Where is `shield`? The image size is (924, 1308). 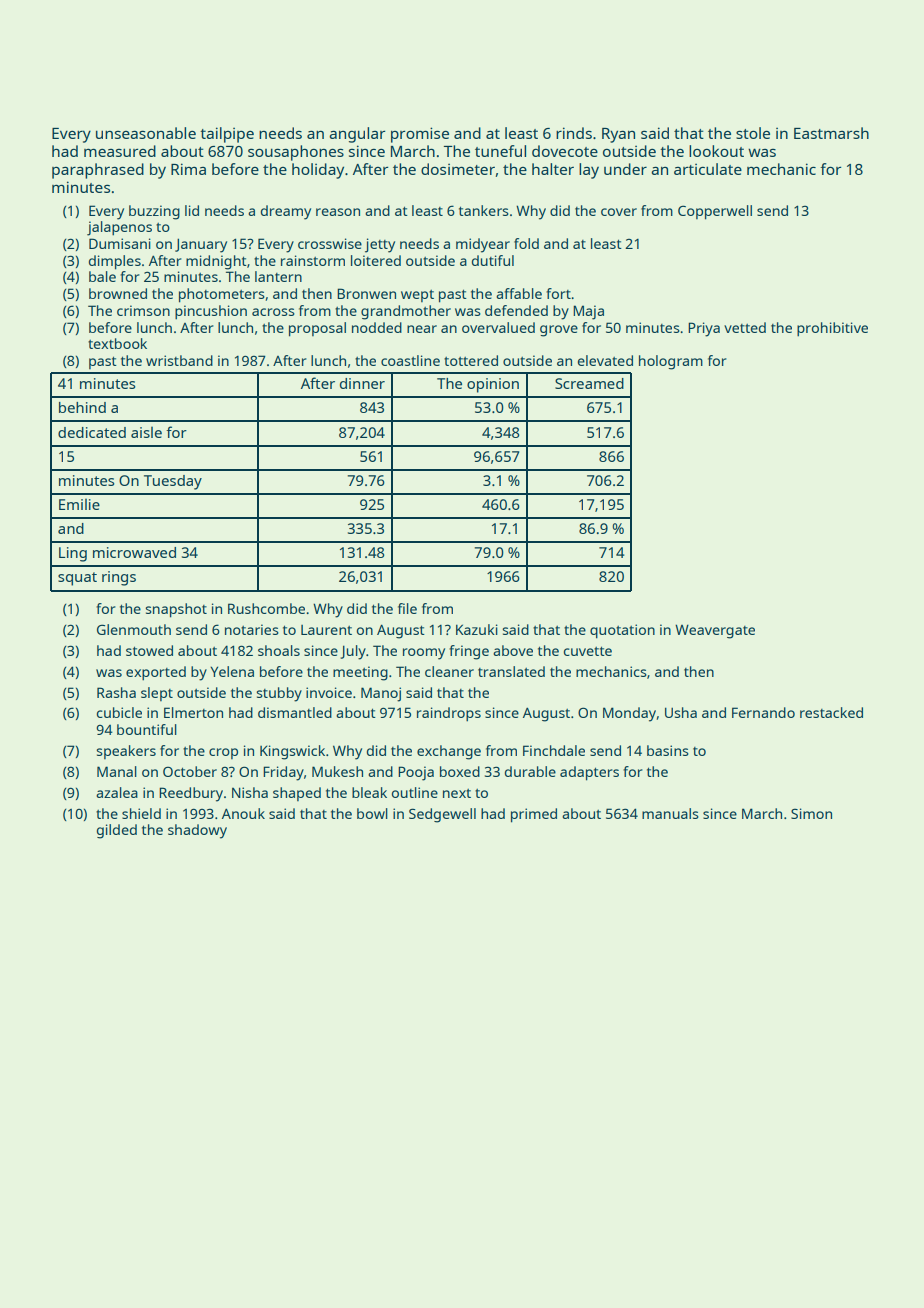 shield is located at coordinates (141, 813).
